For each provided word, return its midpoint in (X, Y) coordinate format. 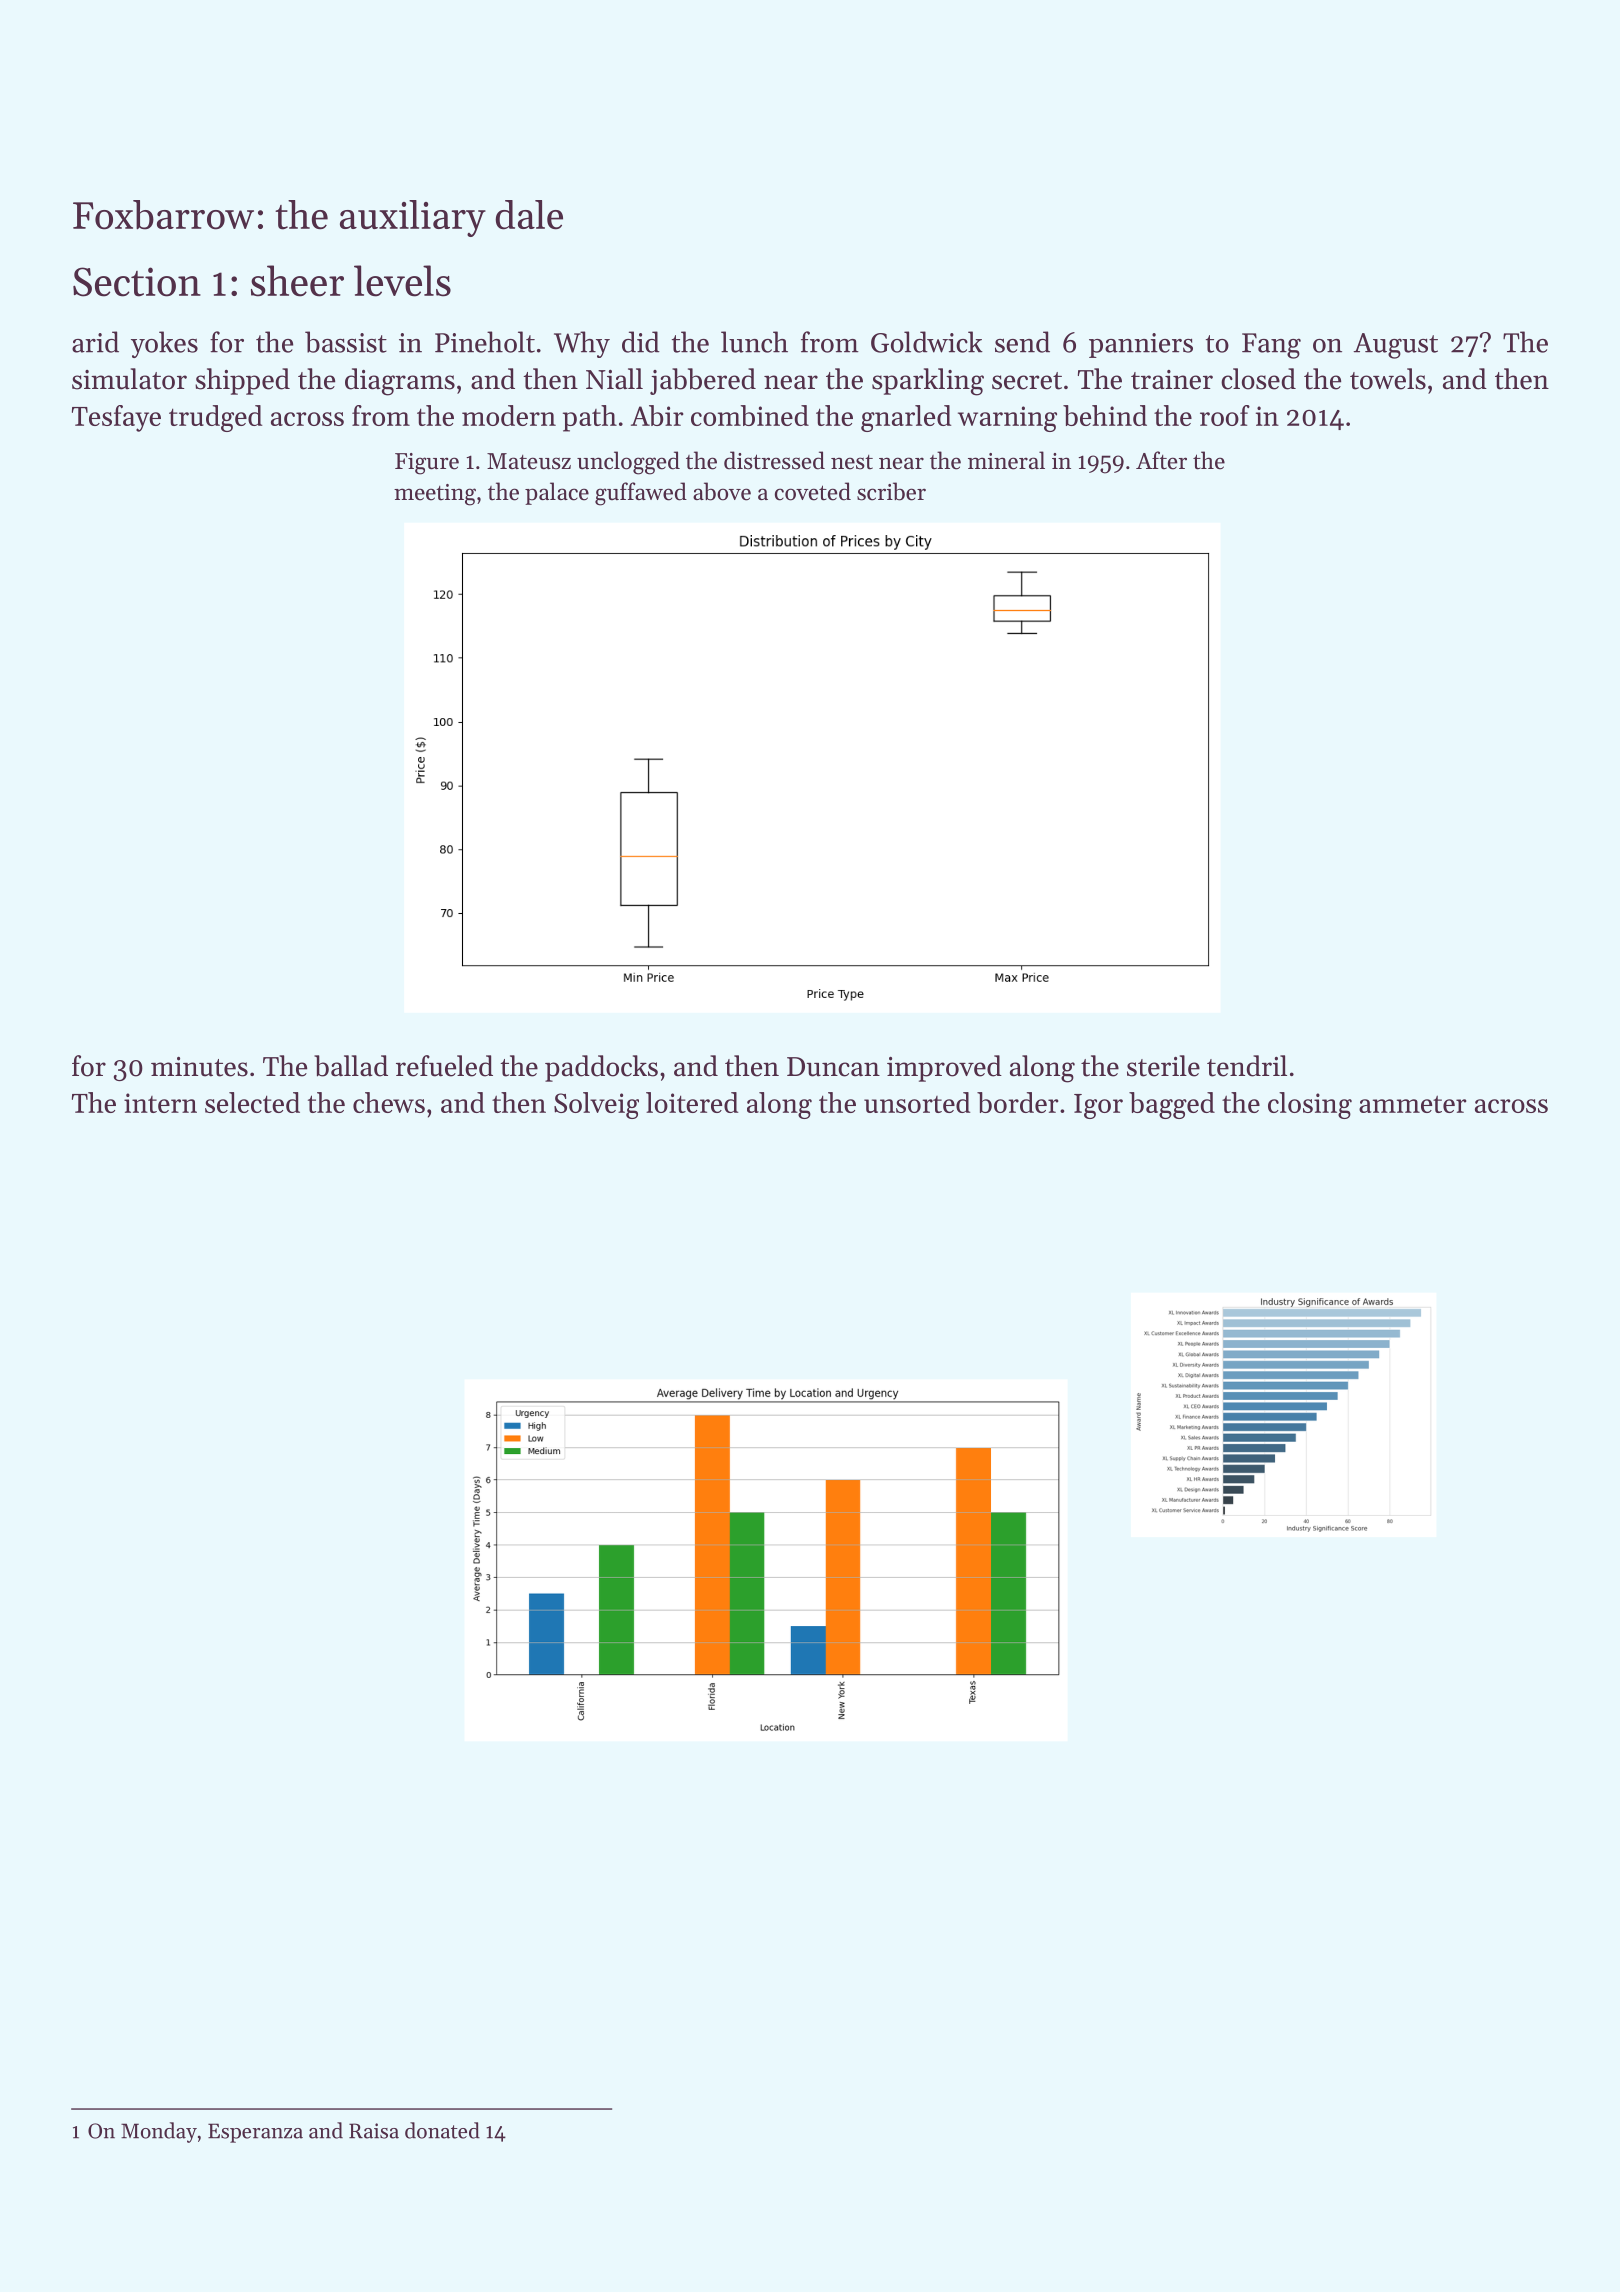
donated (442, 2130)
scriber (891, 491)
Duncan (833, 1067)
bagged (1172, 1105)
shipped (242, 381)
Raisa (374, 2131)
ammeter (1412, 1104)
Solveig (596, 1105)
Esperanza (255, 2133)
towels (1388, 379)
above (722, 491)
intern (160, 1103)
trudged (216, 418)
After (1161, 460)
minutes (199, 1067)
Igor (1098, 1106)
